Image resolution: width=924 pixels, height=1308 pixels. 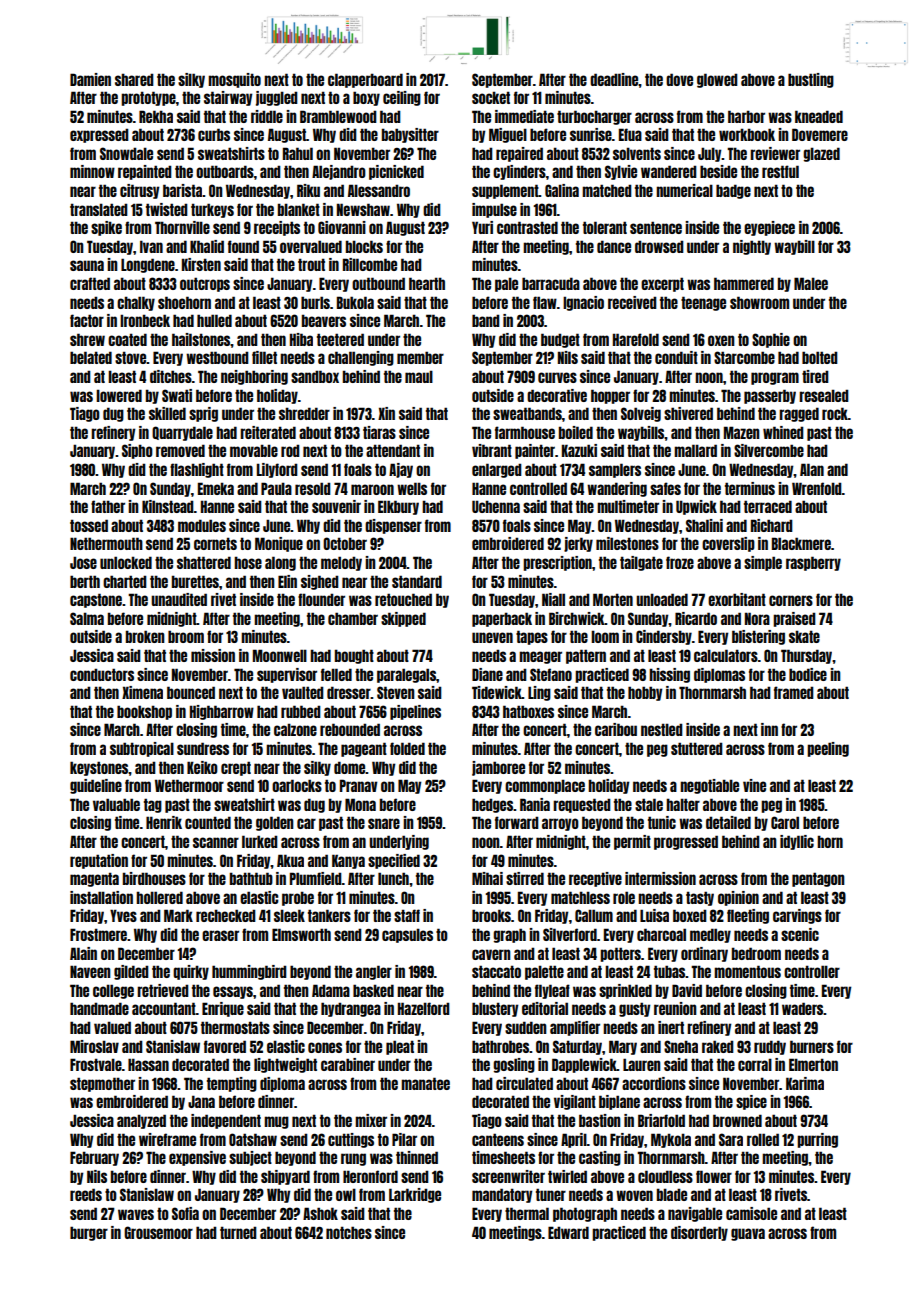 What do you see at coordinates (617, 489) in the page?
I see `wandering` at bounding box center [617, 489].
